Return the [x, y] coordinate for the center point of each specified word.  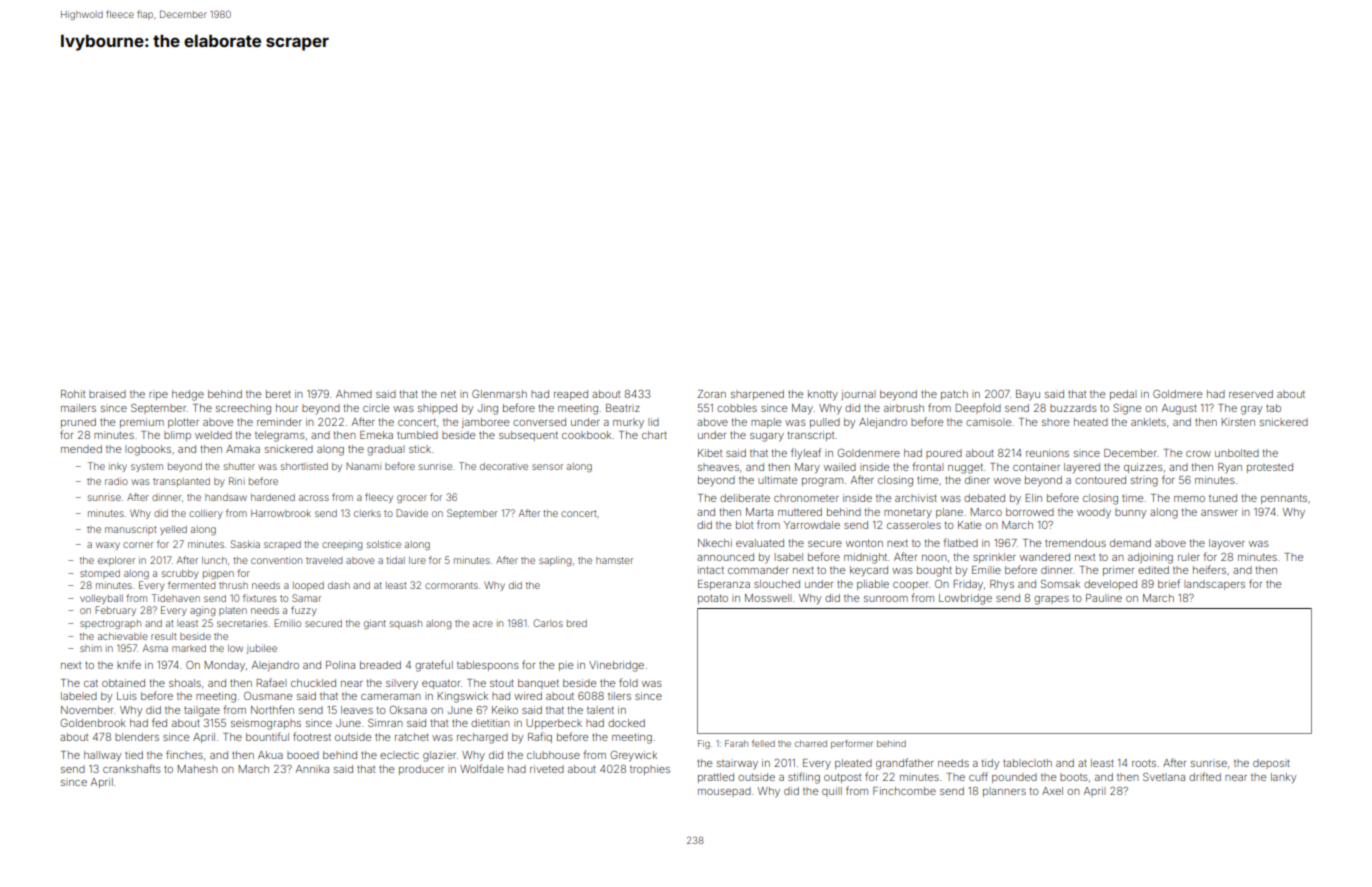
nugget [965, 468]
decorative [504, 466]
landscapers [1214, 585]
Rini [237, 481]
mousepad [724, 792]
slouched [777, 584]
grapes [1051, 600]
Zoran [712, 394]
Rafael [271, 682]
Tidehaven [176, 598]
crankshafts [132, 768]
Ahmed [354, 394]
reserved [1251, 394]
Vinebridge [616, 666]
